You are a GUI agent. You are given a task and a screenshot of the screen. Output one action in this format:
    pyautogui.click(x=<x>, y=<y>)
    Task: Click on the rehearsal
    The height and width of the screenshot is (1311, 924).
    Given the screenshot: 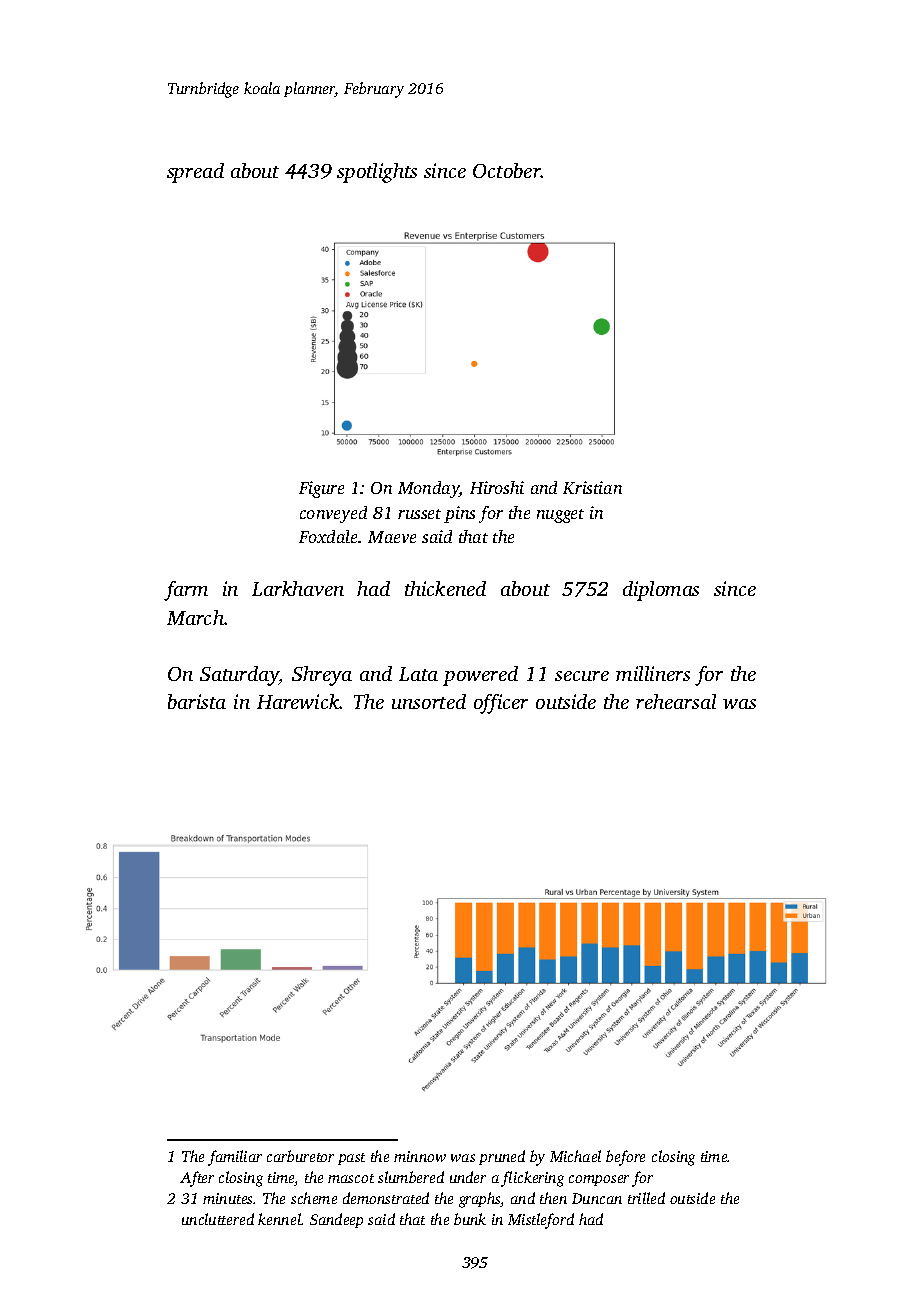 What is the action you would take?
    pyautogui.click(x=676, y=701)
